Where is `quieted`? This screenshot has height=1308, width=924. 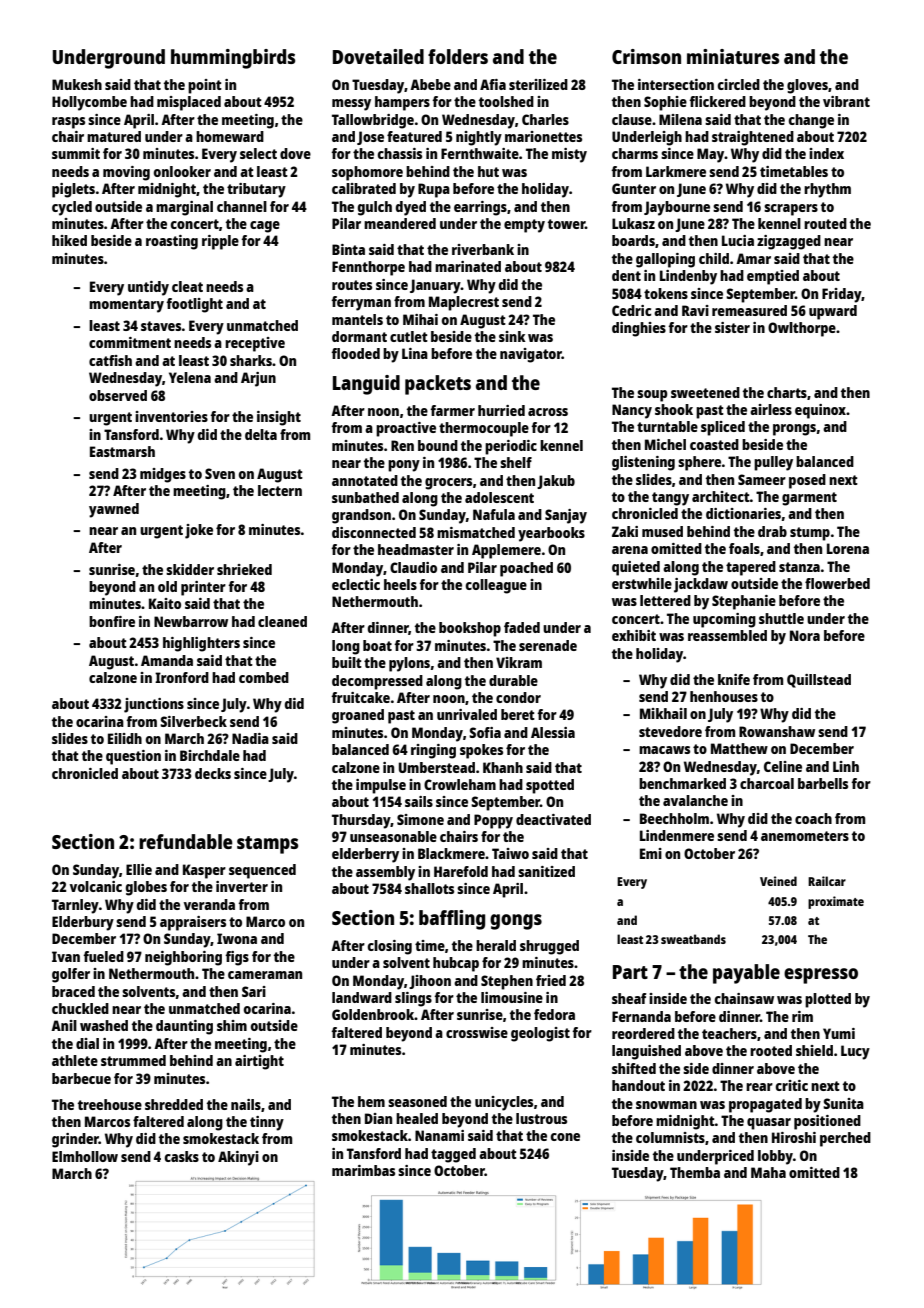
quieted is located at coordinates (636, 568).
